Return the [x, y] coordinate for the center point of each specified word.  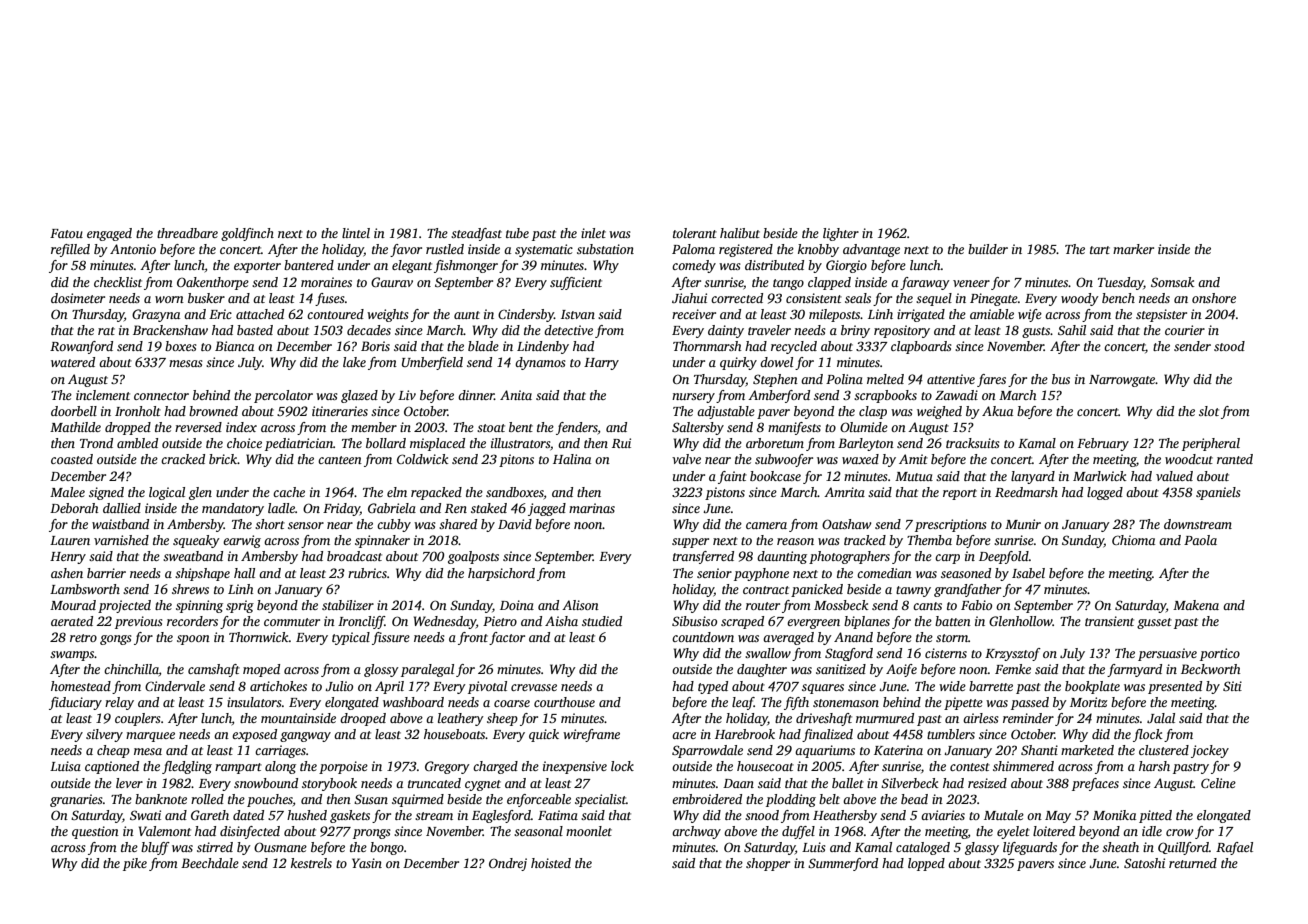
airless [981, 718]
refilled [70, 250]
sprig [240, 606]
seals [858, 298]
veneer [971, 283]
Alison [580, 605]
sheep [502, 719]
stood [1229, 346]
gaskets [350, 816]
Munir [1023, 524]
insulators [254, 702]
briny [855, 331]
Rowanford [81, 347]
